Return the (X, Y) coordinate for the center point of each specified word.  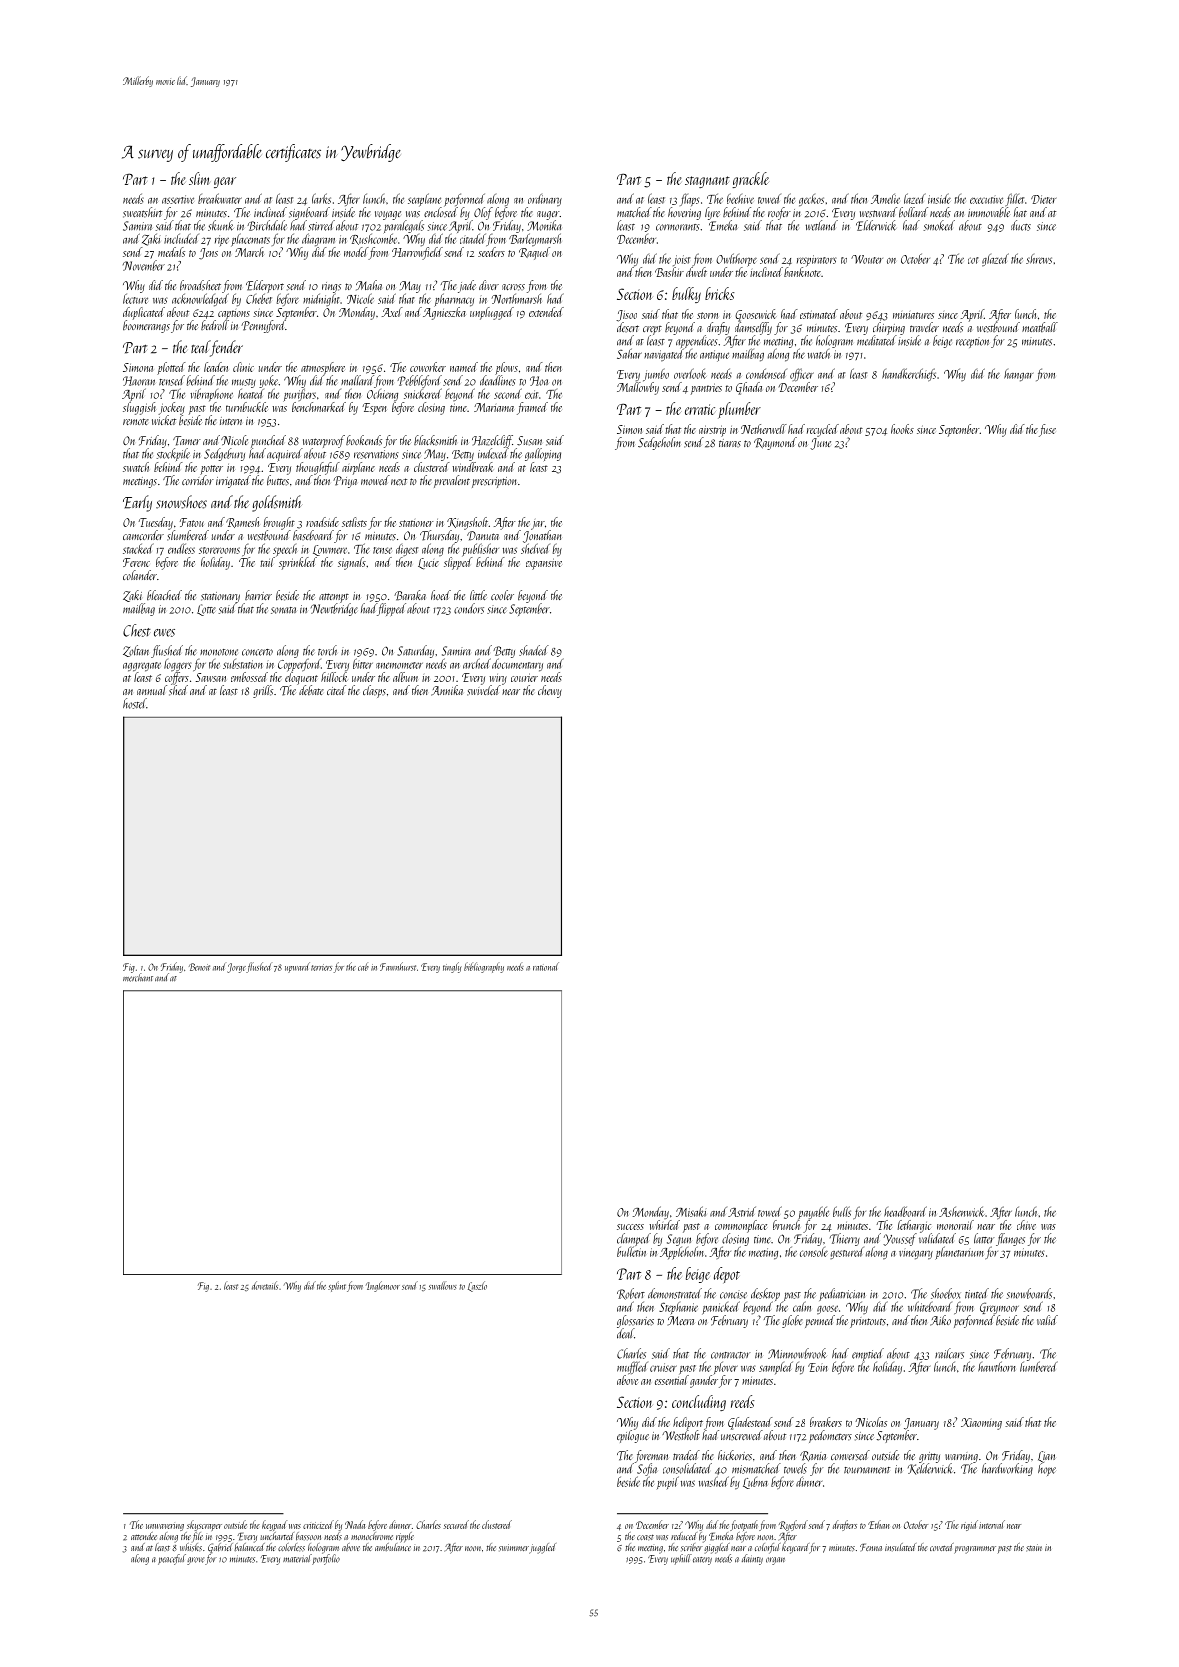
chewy (550, 691)
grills (263, 691)
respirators (816, 261)
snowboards (1029, 1293)
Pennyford (263, 326)
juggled (542, 1548)
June (820, 444)
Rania (813, 1456)
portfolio (326, 1559)
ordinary (545, 200)
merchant (138, 977)
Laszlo (477, 1286)
